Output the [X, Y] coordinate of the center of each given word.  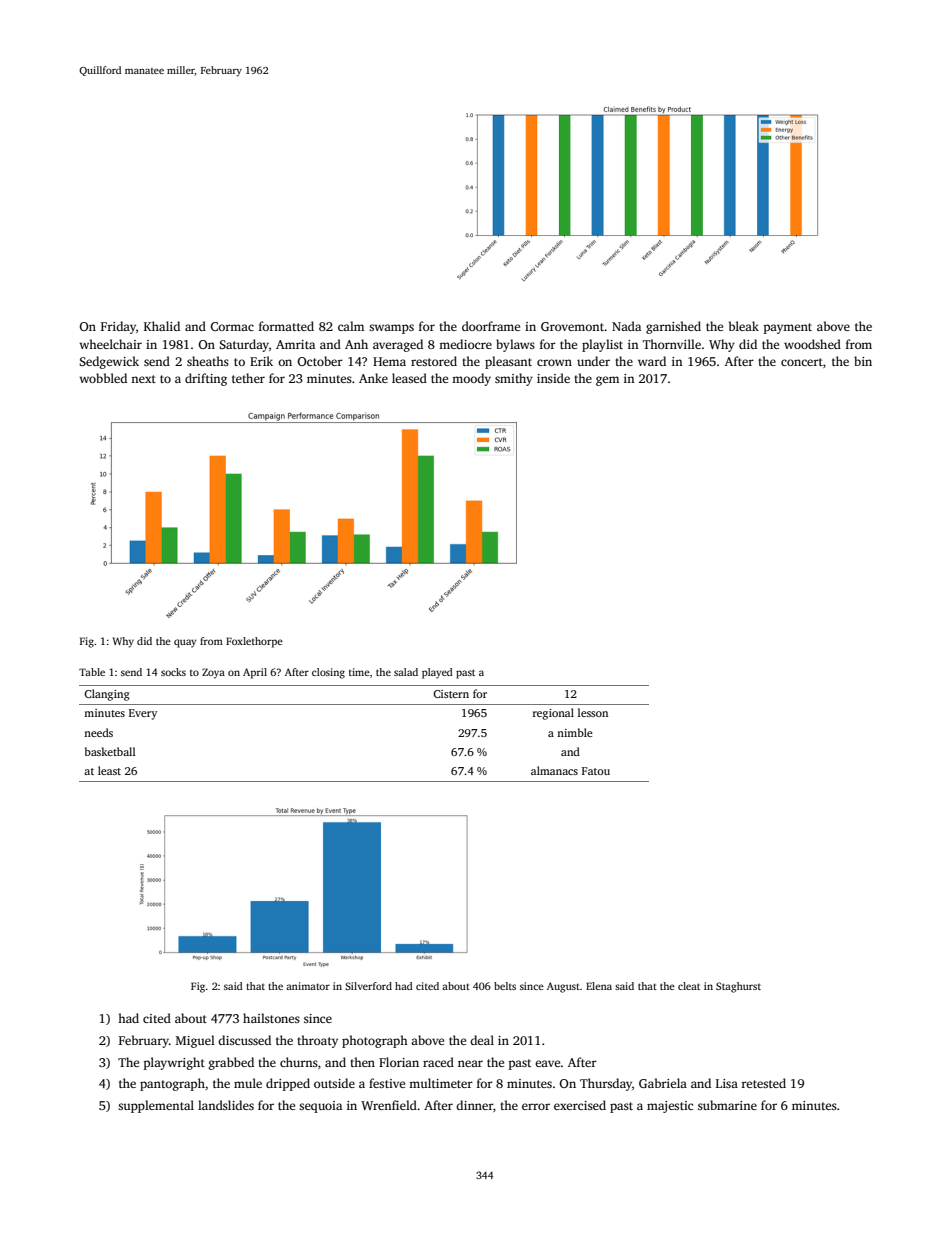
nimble [575, 732]
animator [308, 986]
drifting [206, 379]
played [437, 673]
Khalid [162, 326]
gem [607, 381]
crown [554, 362]
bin [863, 361]
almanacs [554, 770]
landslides [226, 1105]
